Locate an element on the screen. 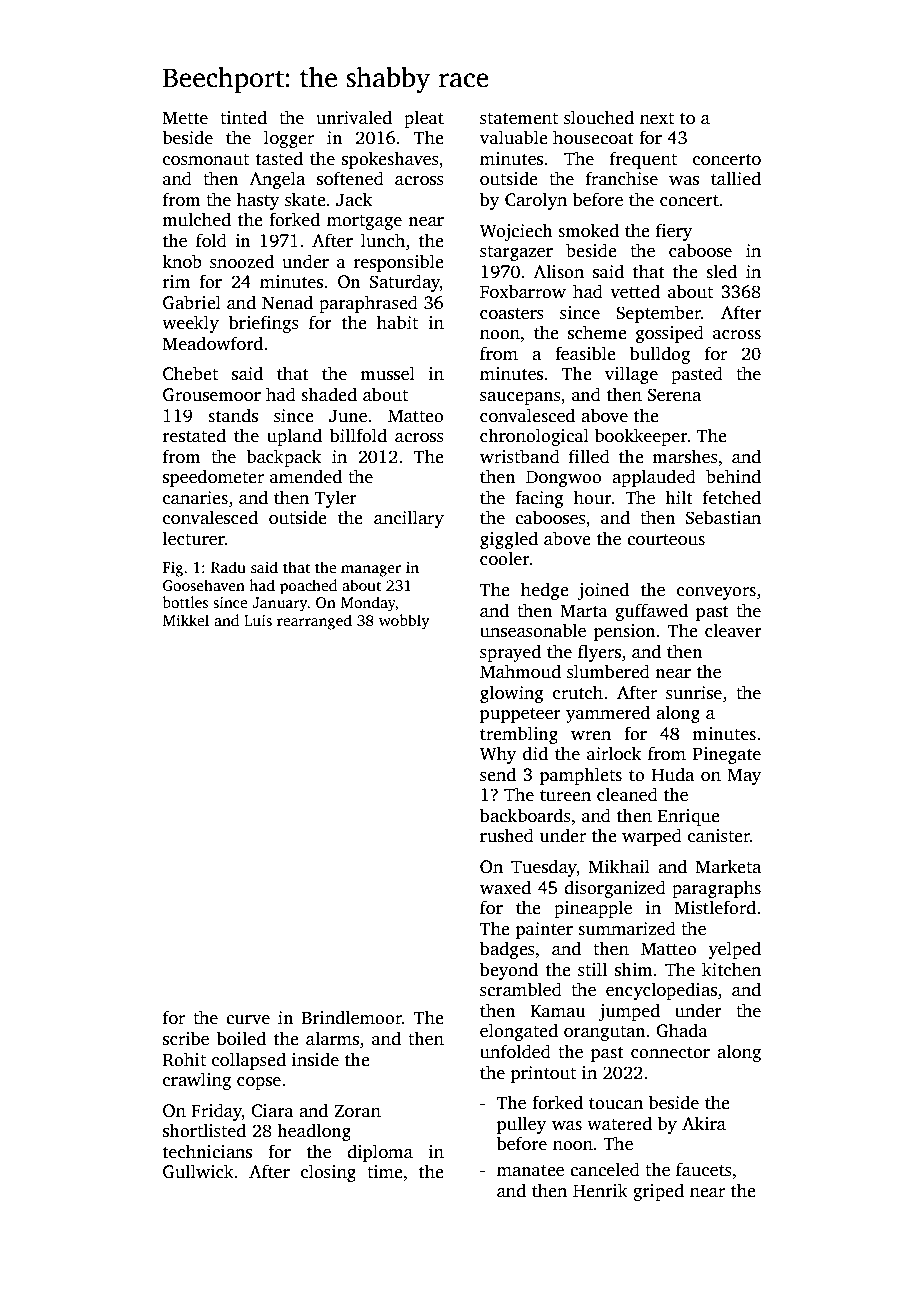 This screenshot has height=1311, width=924. tinted is located at coordinates (243, 117).
